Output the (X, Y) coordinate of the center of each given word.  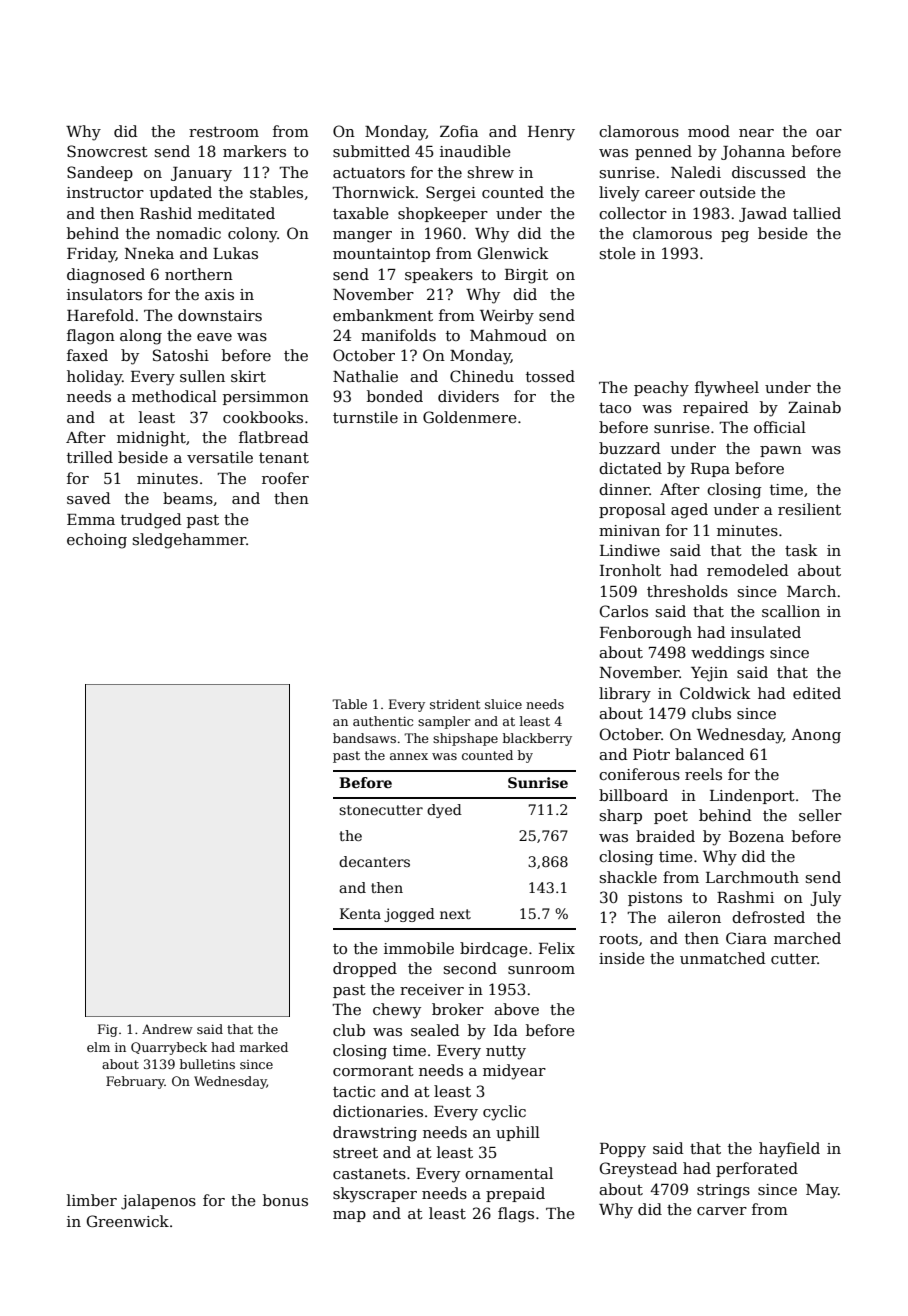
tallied (817, 213)
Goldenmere (470, 417)
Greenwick (128, 1221)
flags (516, 1215)
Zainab (814, 407)
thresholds (687, 591)
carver (722, 1211)
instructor (105, 192)
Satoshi (181, 355)
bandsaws (364, 738)
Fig (108, 1030)
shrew (491, 172)
